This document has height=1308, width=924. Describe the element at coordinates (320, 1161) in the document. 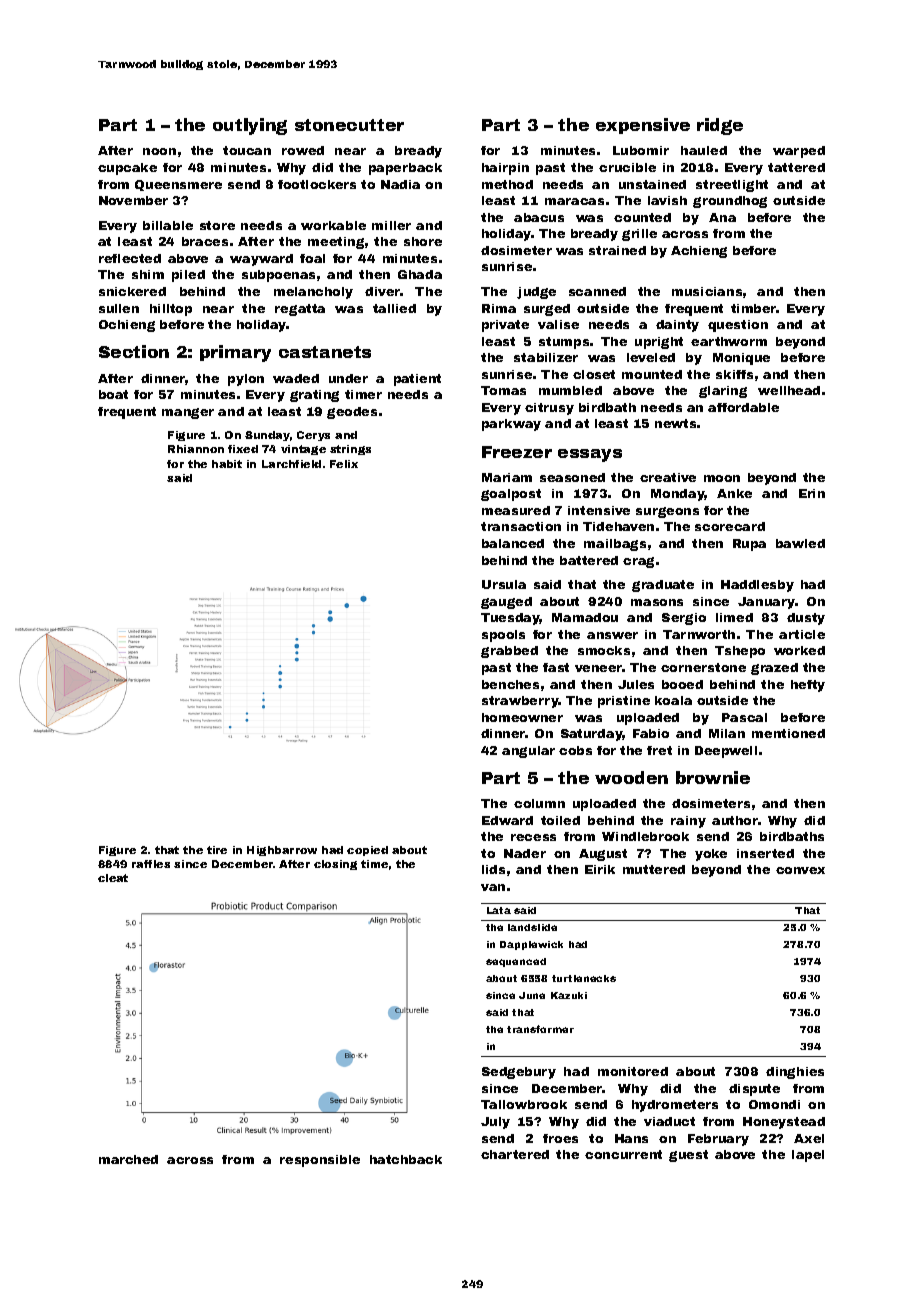

I see `responsible` at that location.
